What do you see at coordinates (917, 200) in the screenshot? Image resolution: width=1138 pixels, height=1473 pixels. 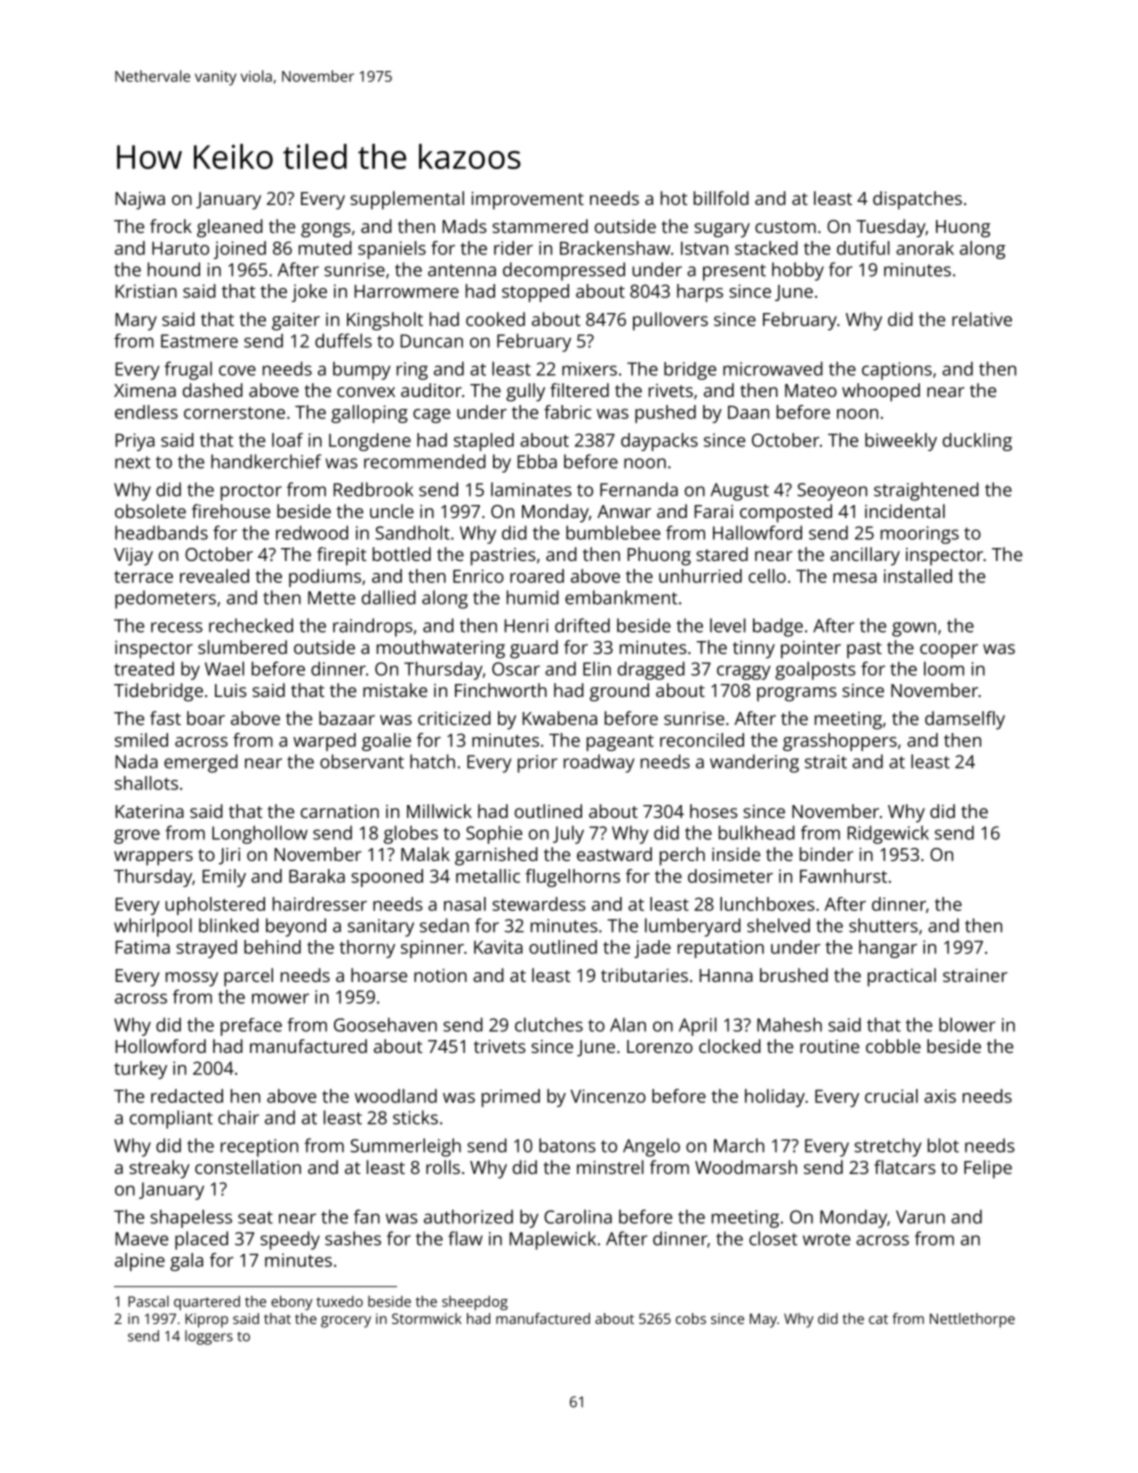 I see `dispatches` at bounding box center [917, 200].
